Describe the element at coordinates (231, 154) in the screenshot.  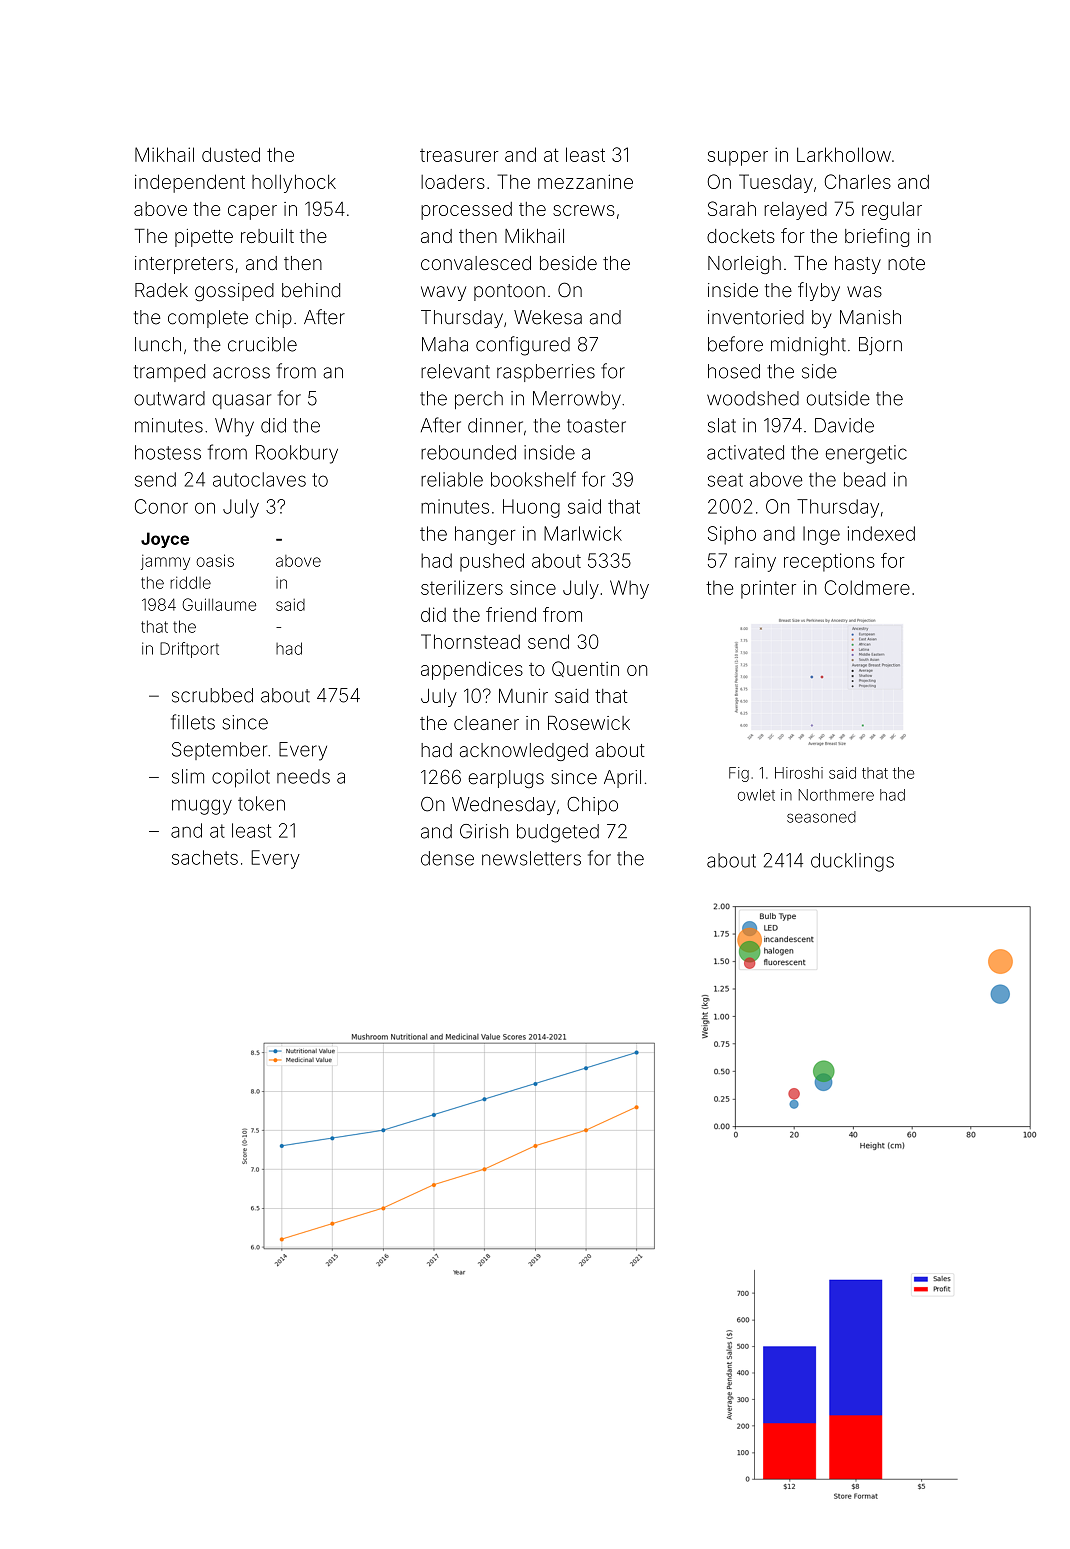
I see `dusted` at that location.
